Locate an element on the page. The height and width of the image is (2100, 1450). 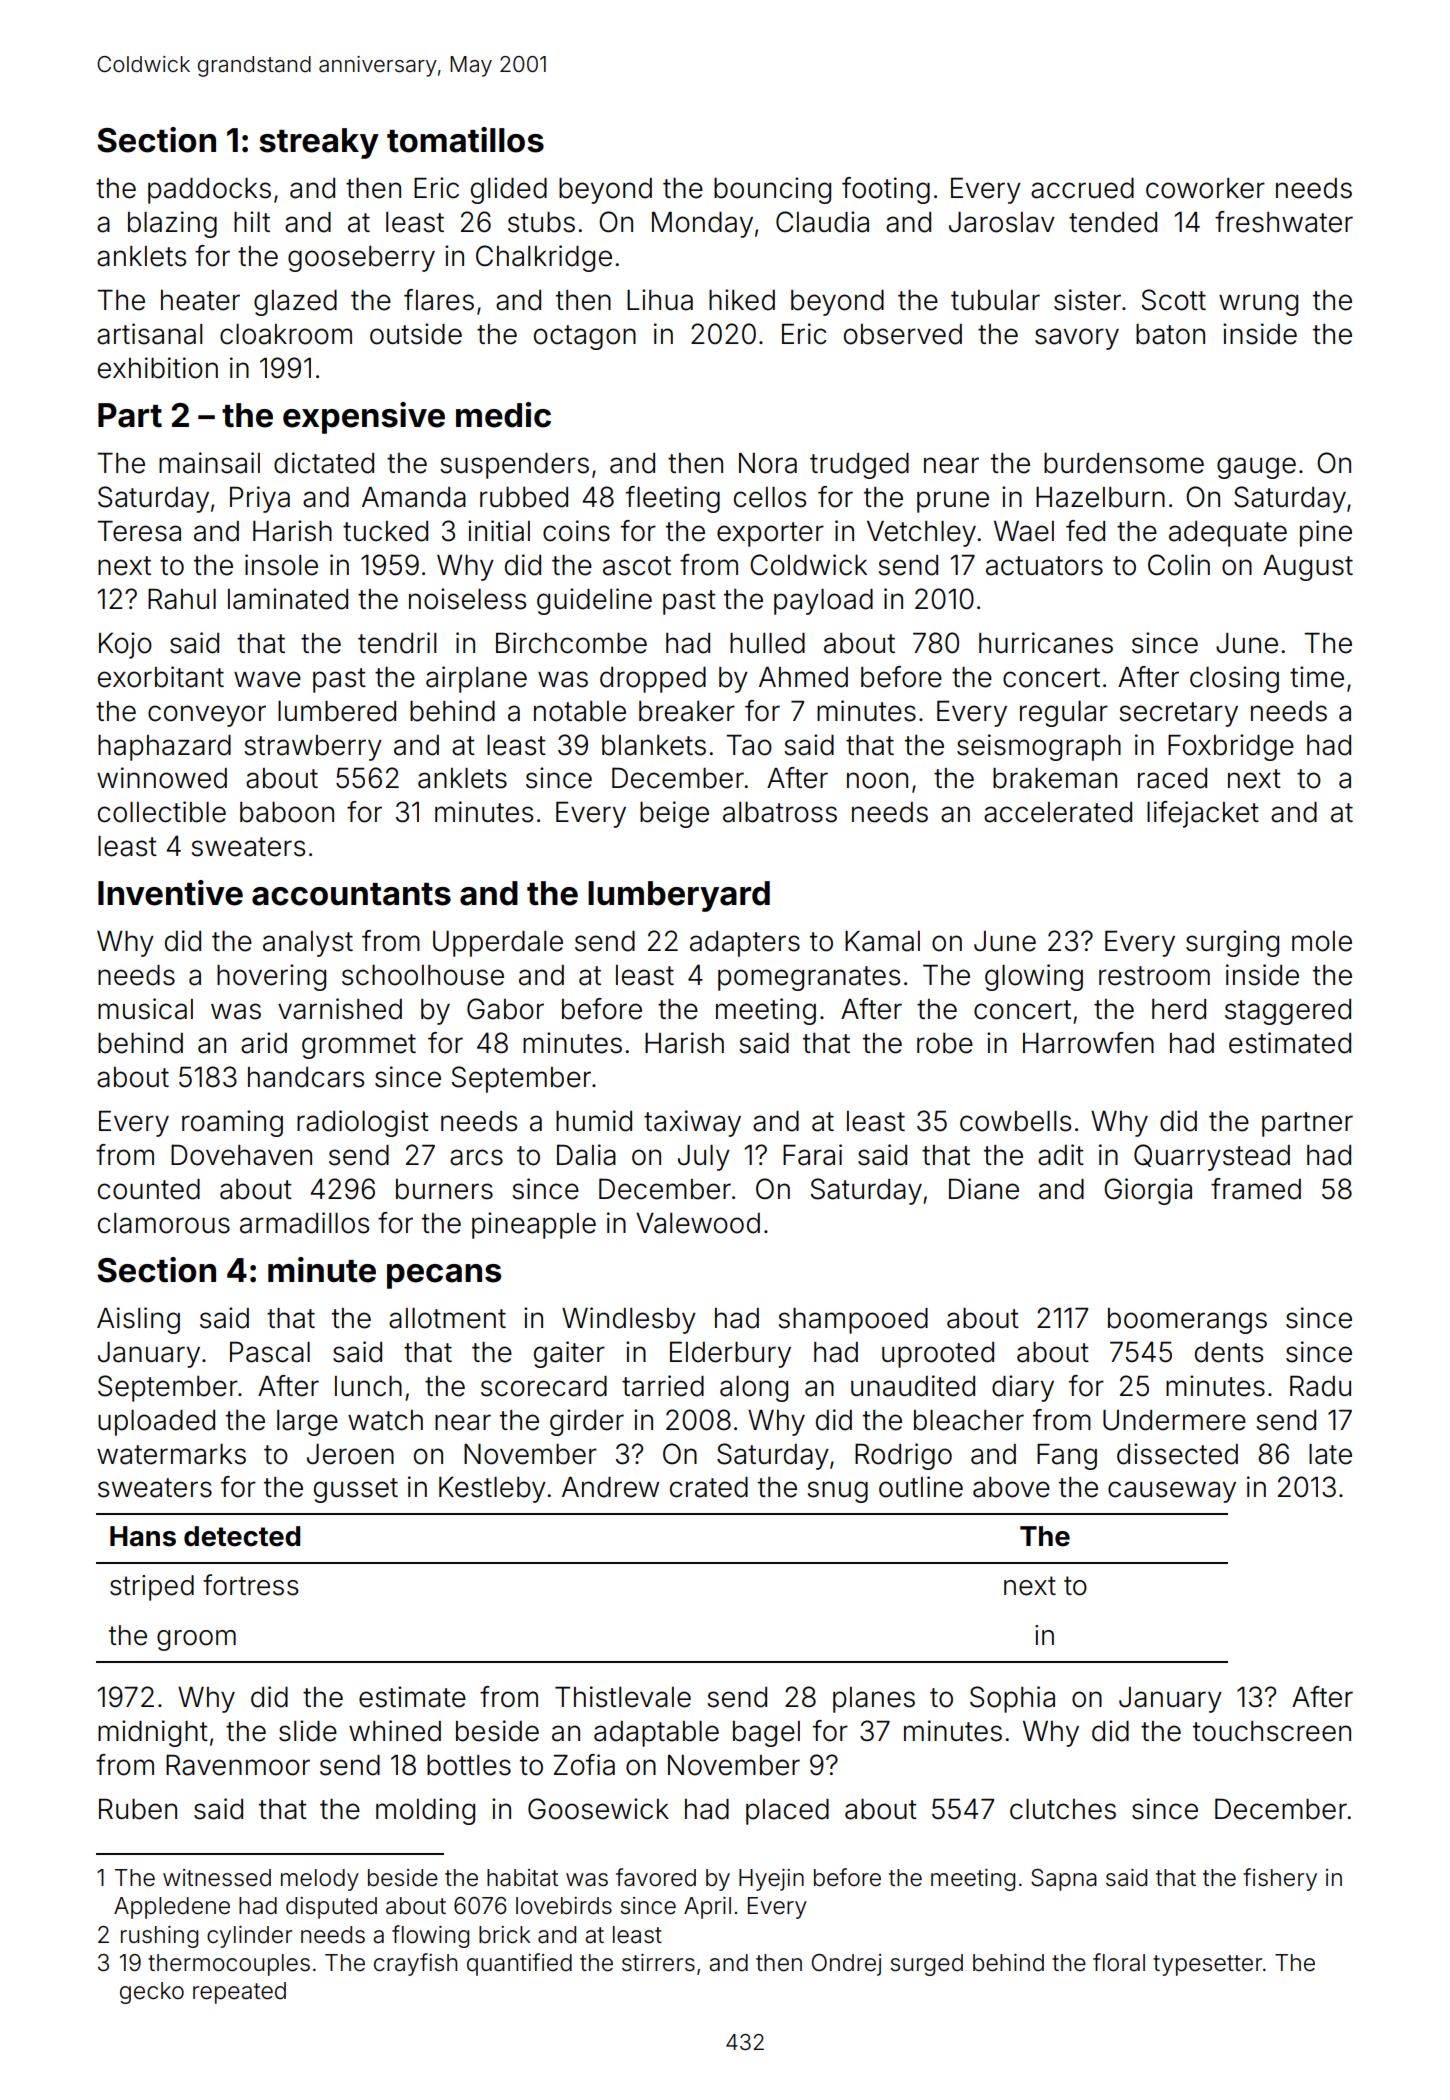
whined is located at coordinates (395, 1731).
